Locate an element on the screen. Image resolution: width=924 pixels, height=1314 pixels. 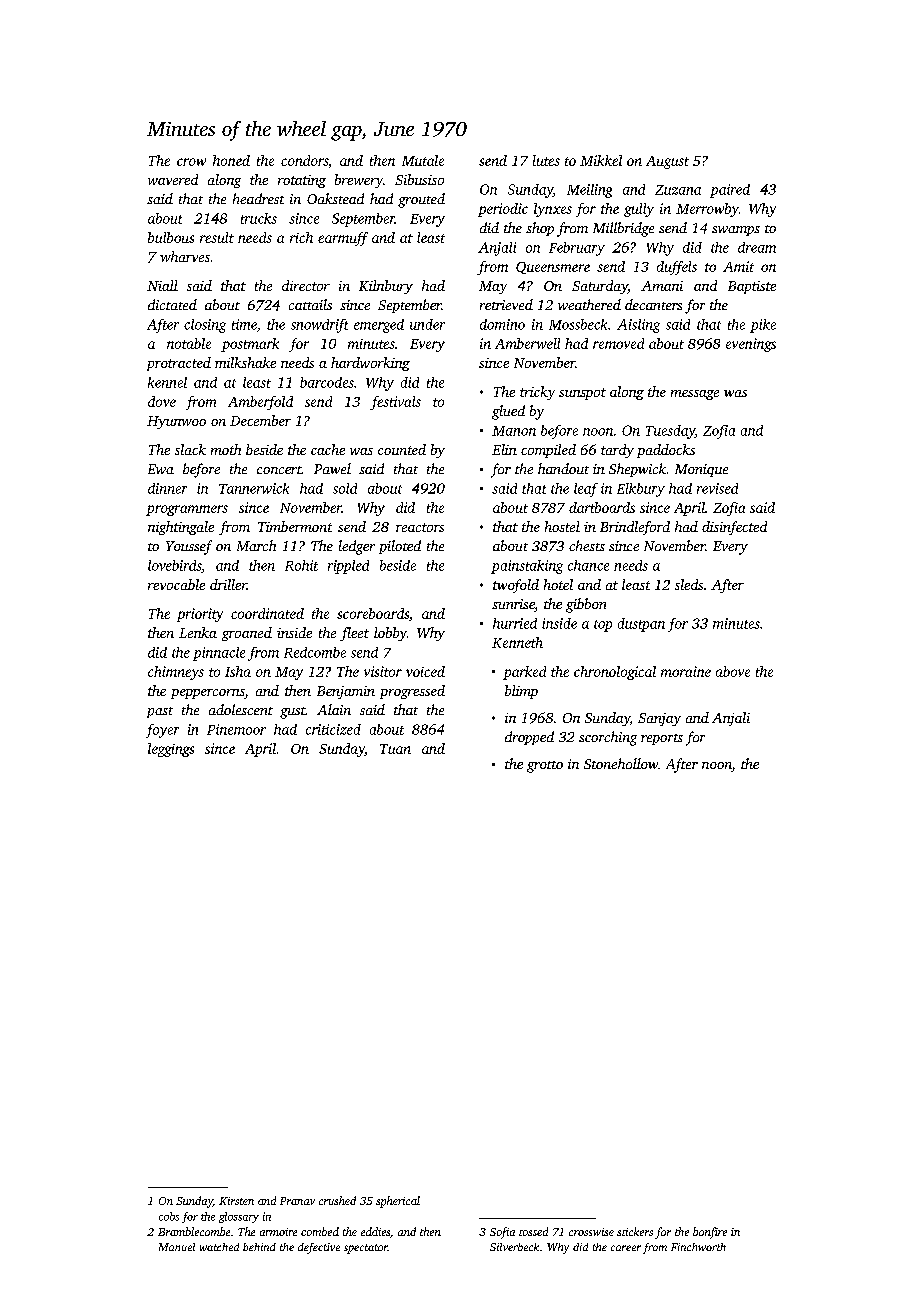
festivals is located at coordinates (395, 403).
